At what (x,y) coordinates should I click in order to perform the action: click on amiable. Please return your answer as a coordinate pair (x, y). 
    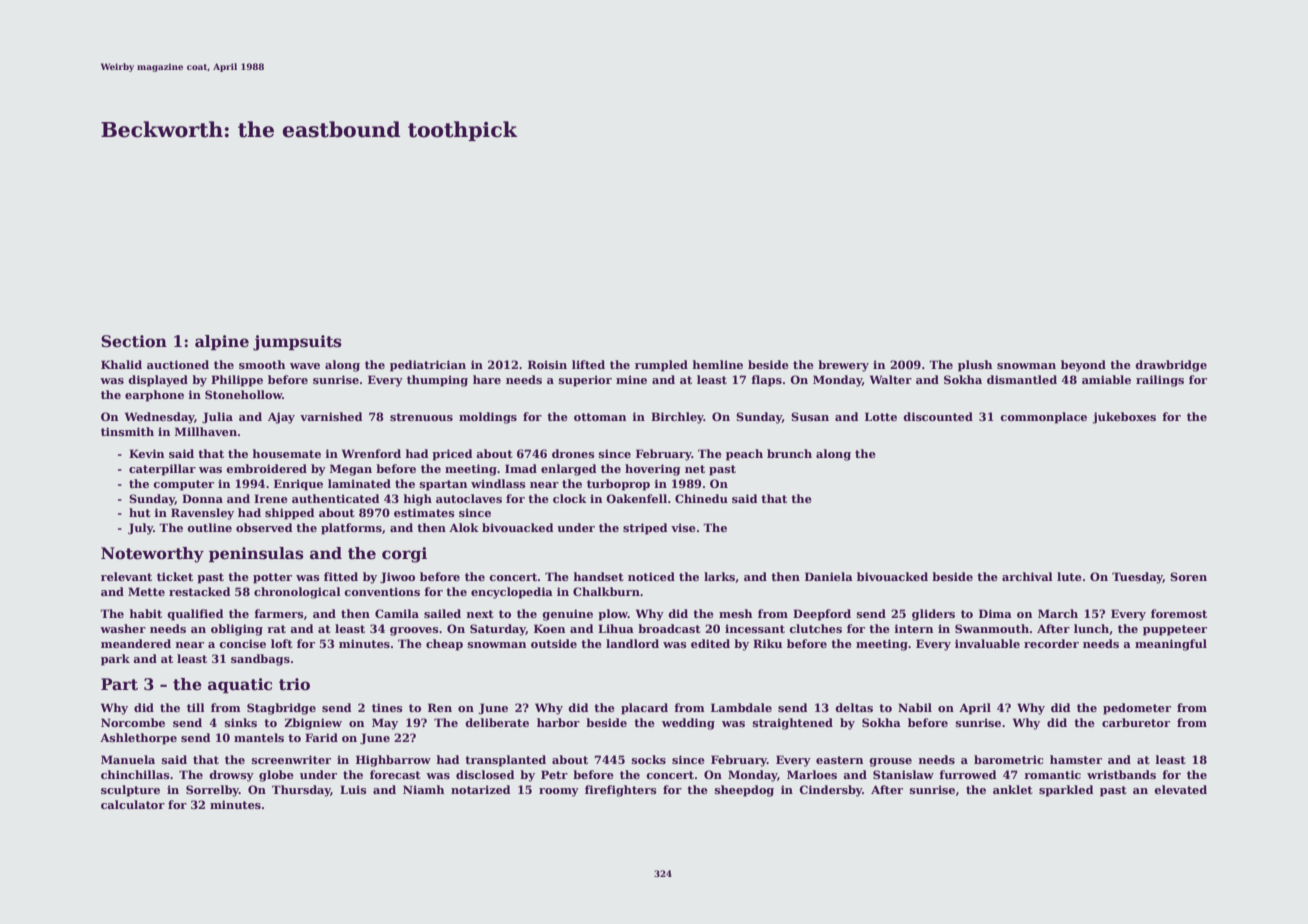
    Looking at the image, I should click on (1106, 379).
